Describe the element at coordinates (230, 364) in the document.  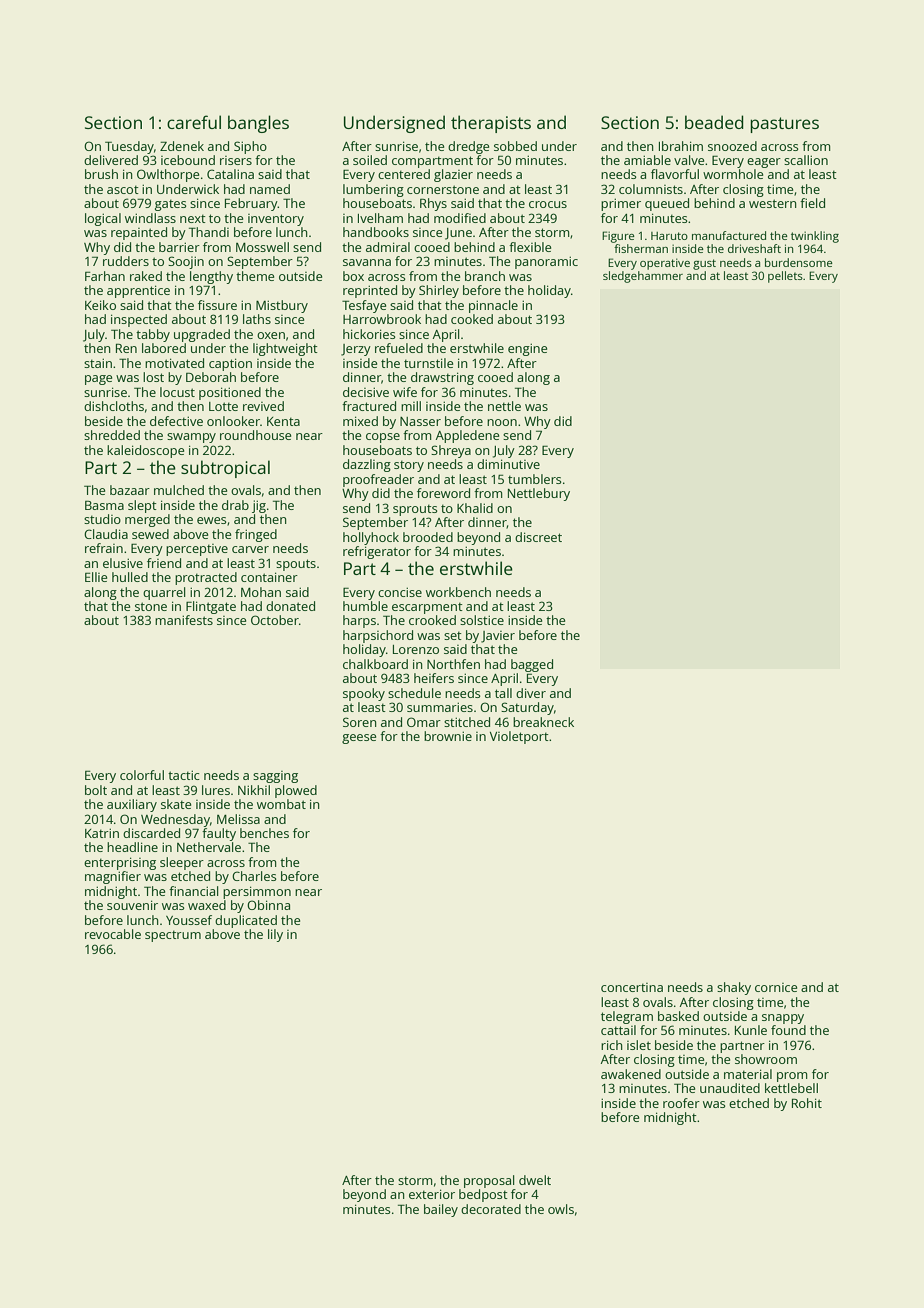
I see `caption` at that location.
